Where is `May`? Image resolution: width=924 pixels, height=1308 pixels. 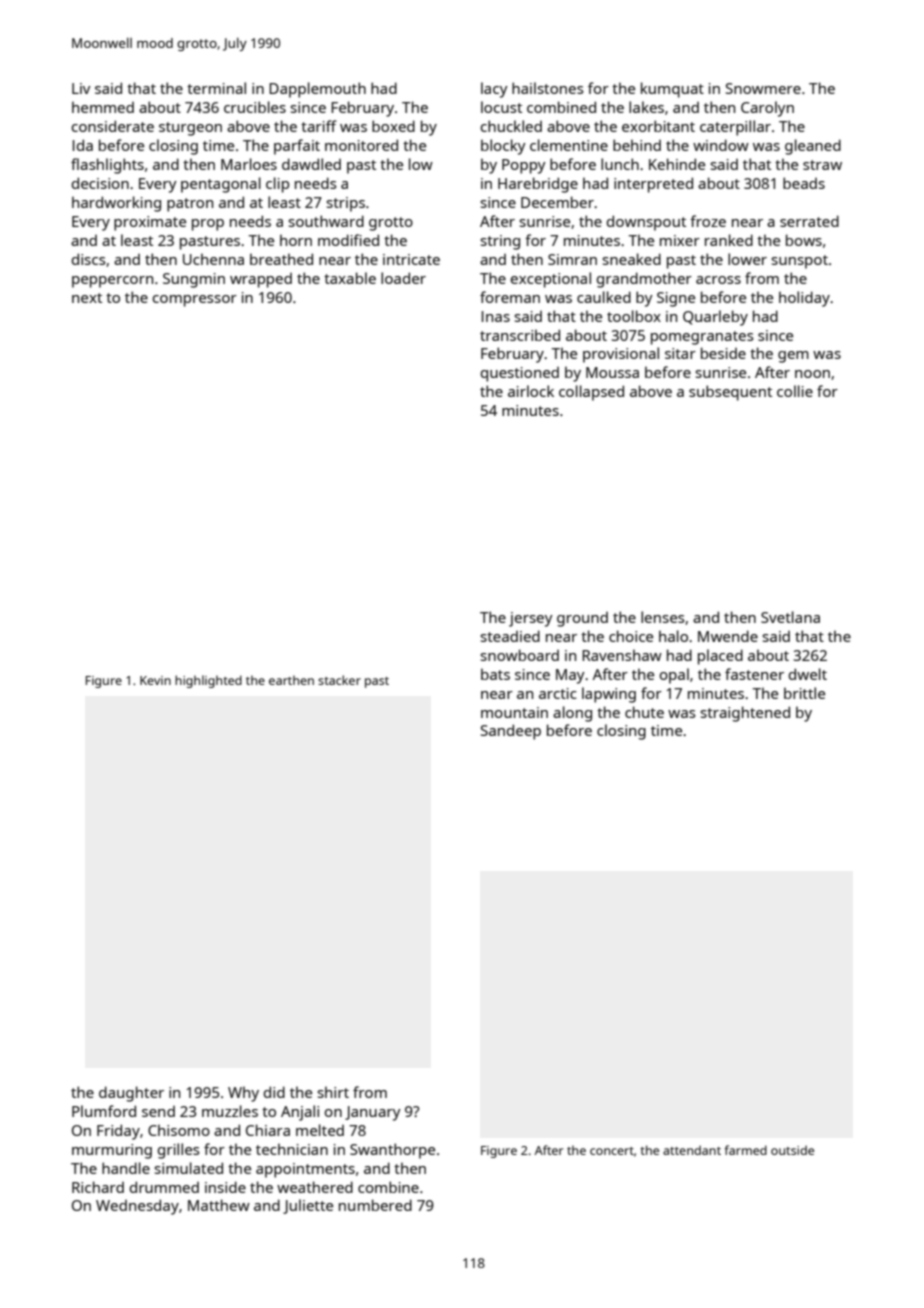 May is located at coordinates (570, 676).
